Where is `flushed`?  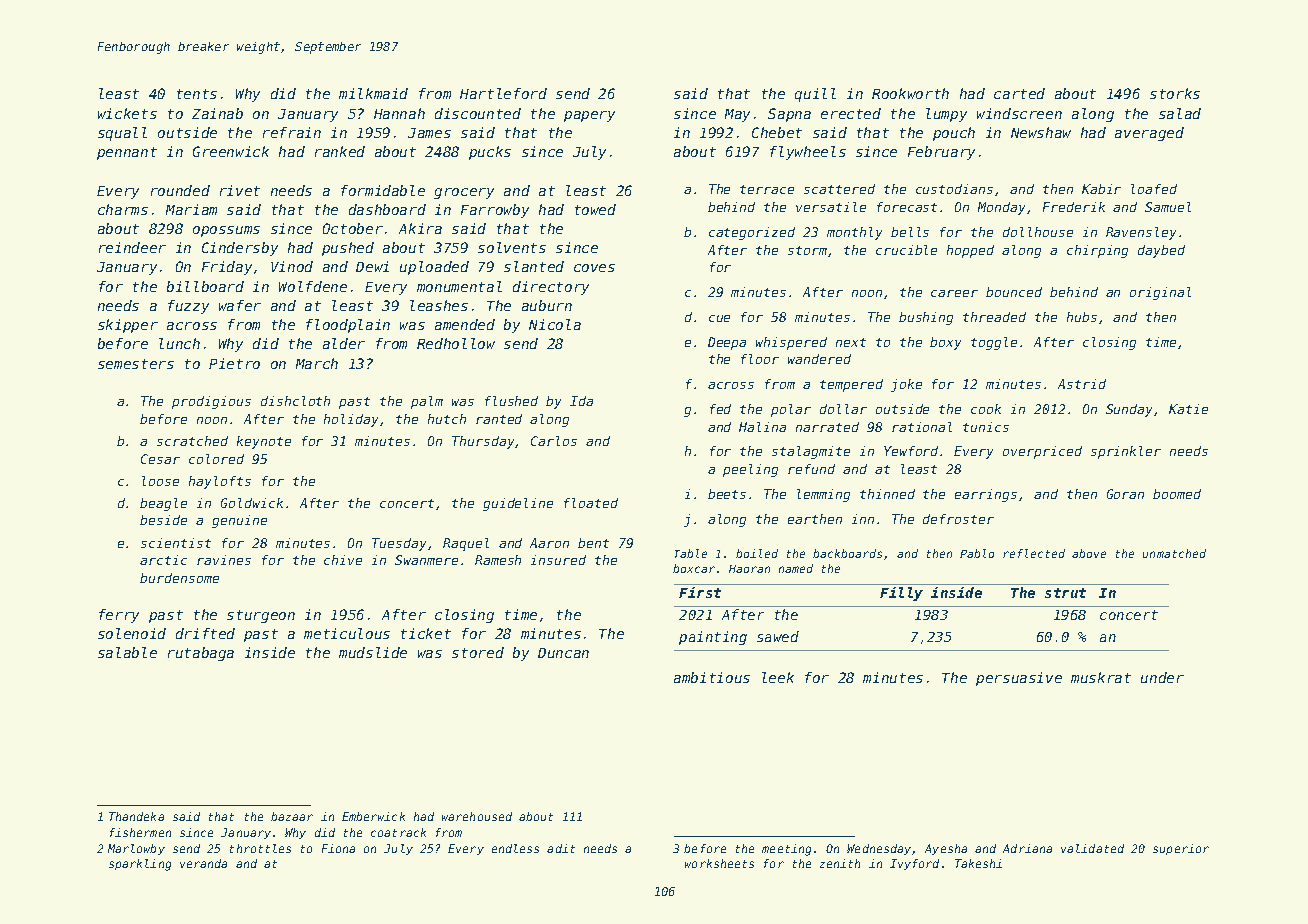 flushed is located at coordinates (511, 401).
